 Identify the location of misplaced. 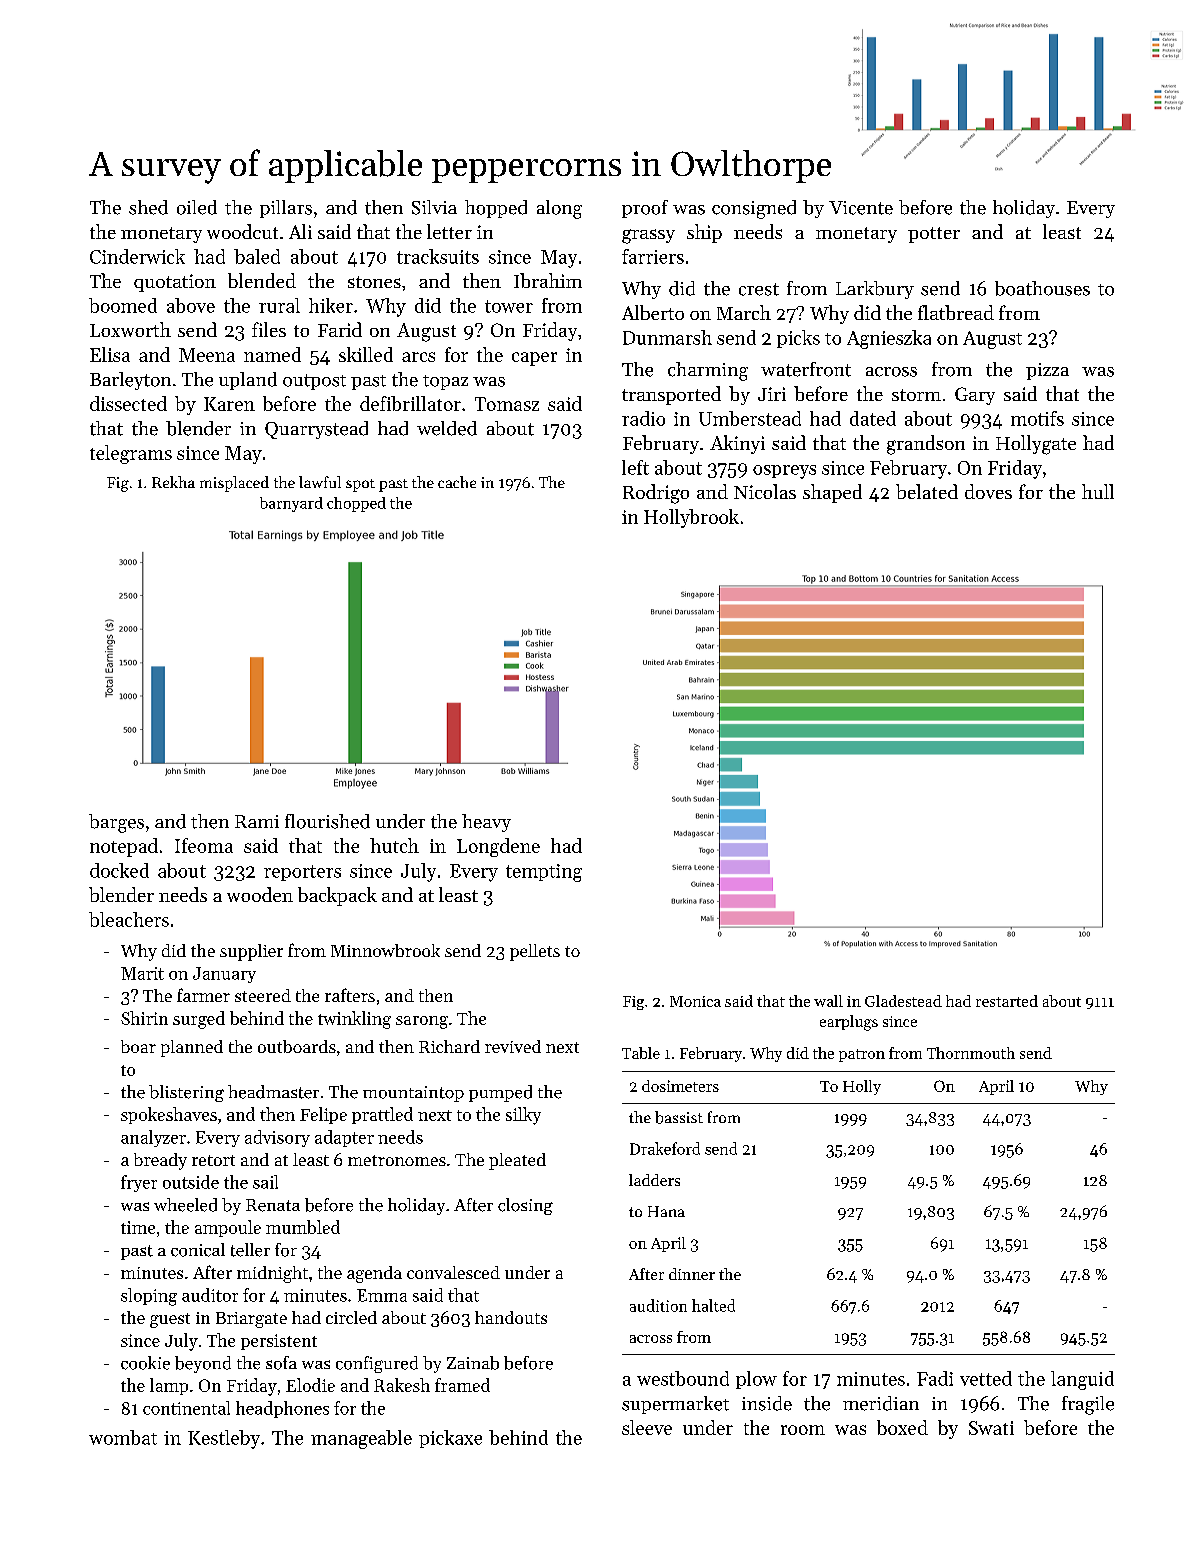
(234, 484).
